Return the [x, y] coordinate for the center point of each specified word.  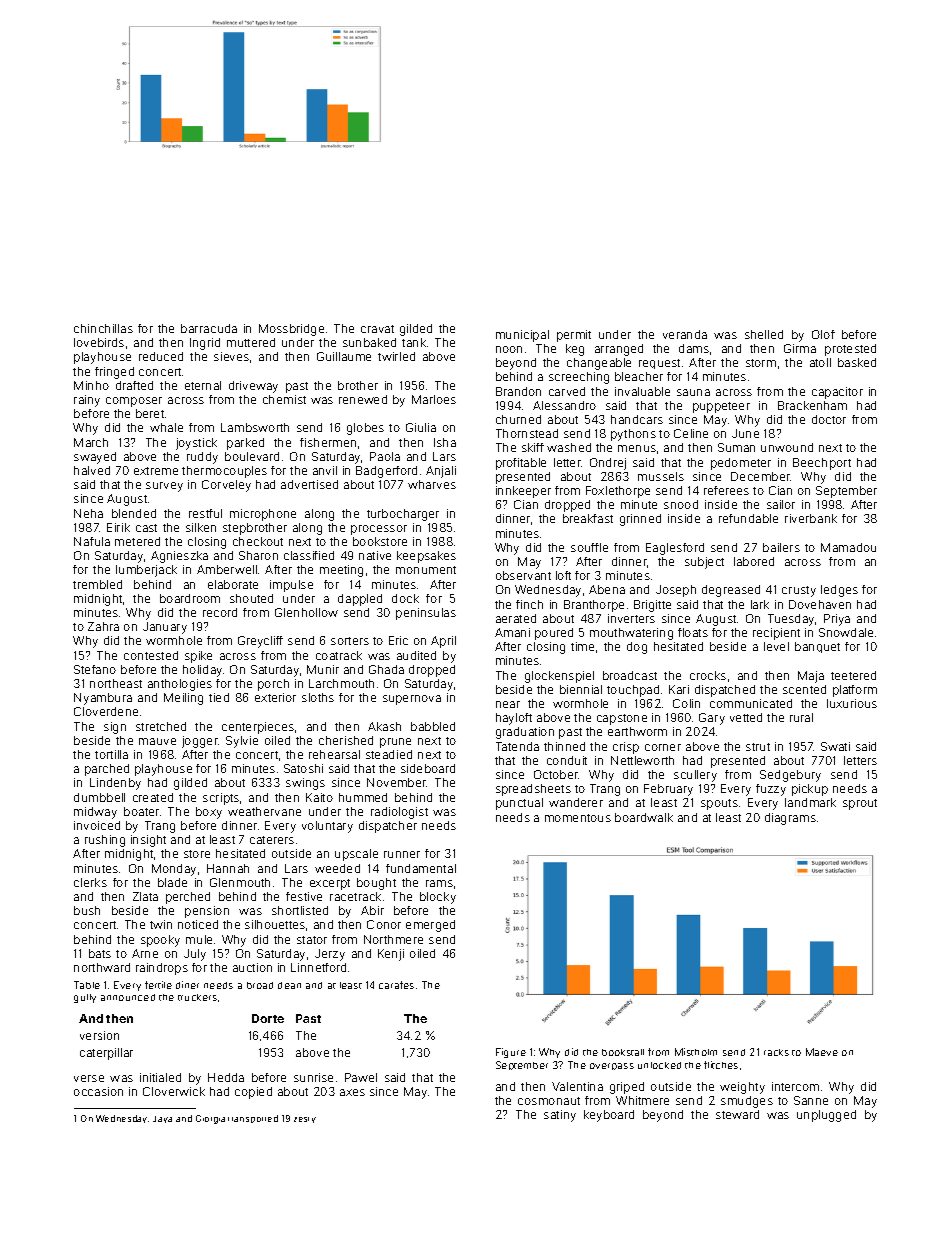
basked [857, 362]
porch [273, 685]
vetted [746, 717]
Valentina [577, 1086]
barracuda [209, 328]
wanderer [576, 802]
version [99, 1035]
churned [518, 419]
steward [737, 1114]
